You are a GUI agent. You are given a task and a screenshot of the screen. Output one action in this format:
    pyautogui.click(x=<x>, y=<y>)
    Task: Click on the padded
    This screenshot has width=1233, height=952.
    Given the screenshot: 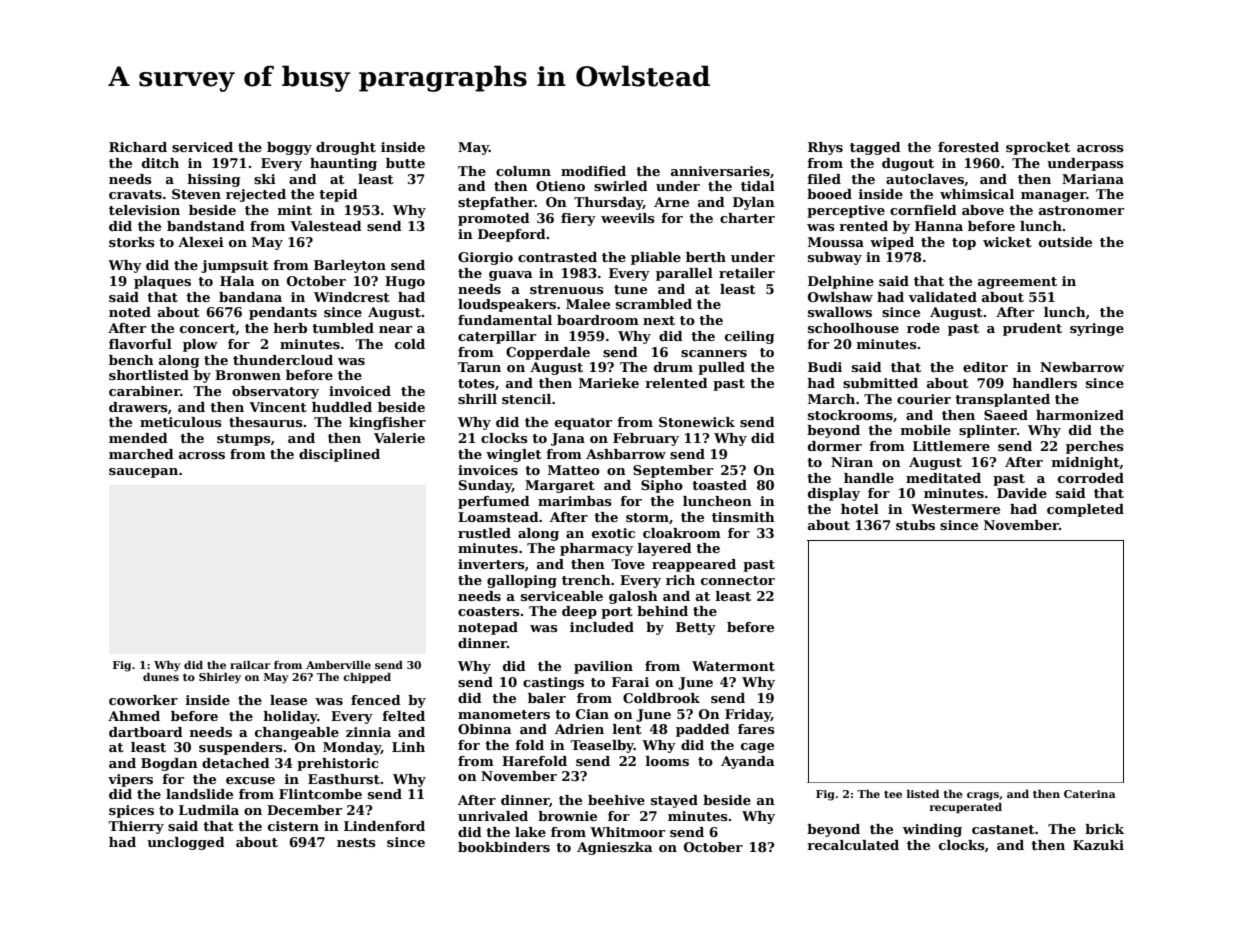 What is the action you would take?
    pyautogui.click(x=703, y=730)
